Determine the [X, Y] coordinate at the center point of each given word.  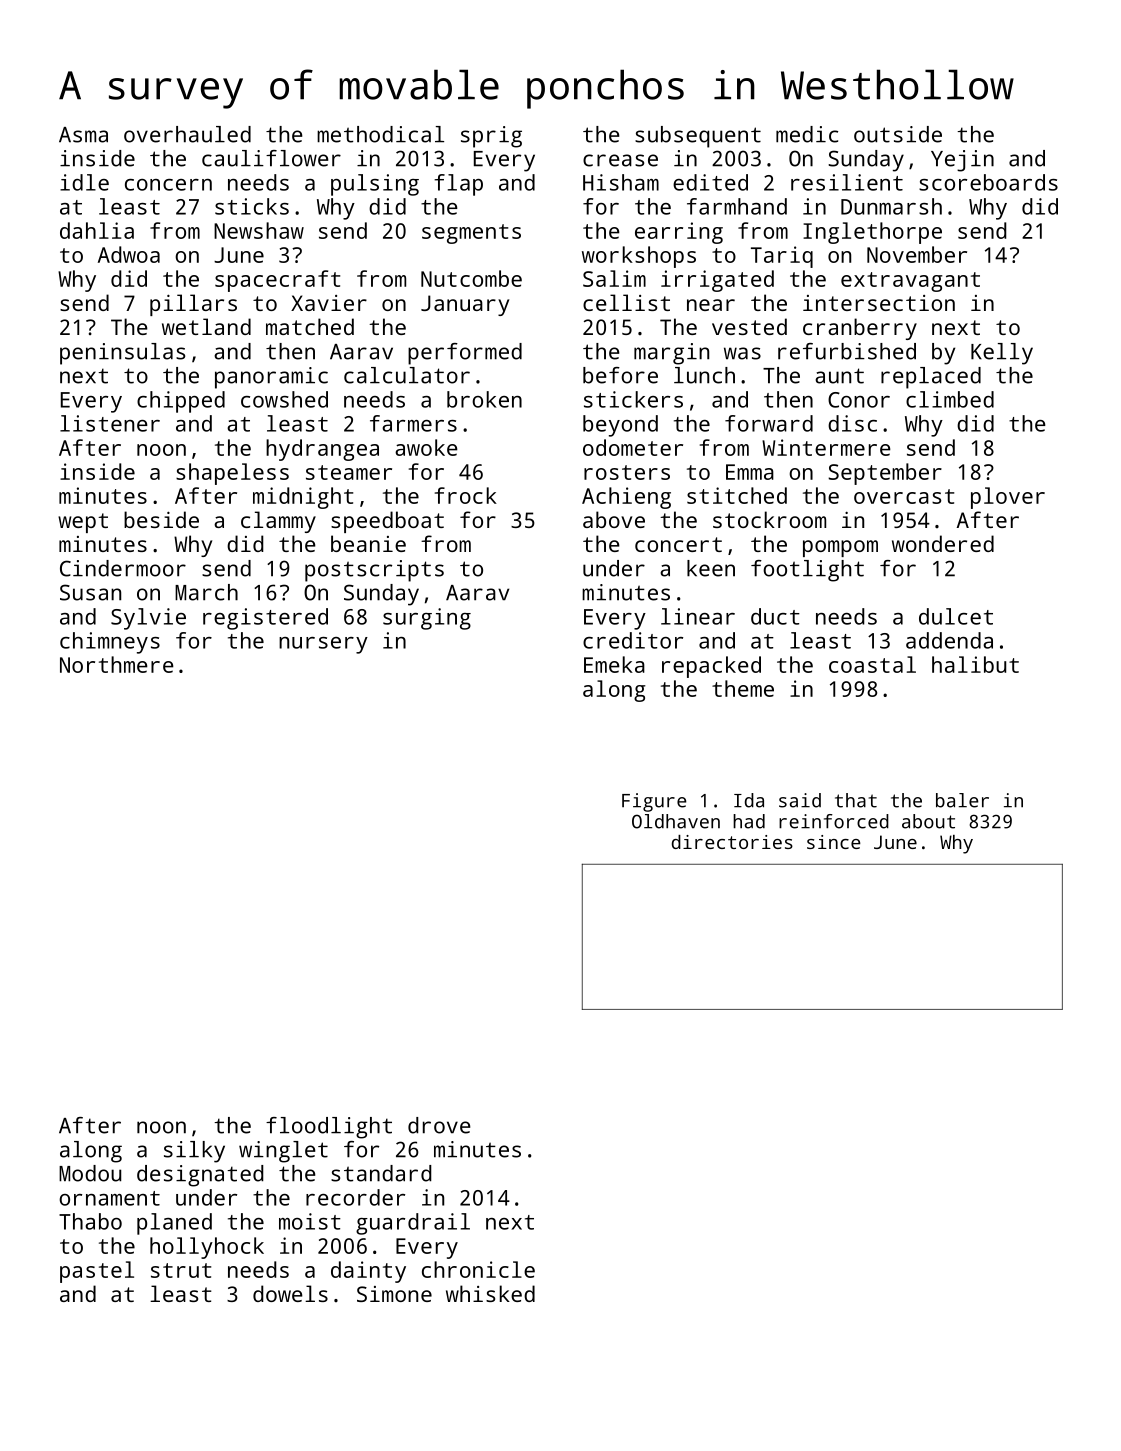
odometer [633, 447]
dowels [290, 1293]
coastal [872, 664]
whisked [490, 1293]
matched [310, 326]
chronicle [478, 1269]
